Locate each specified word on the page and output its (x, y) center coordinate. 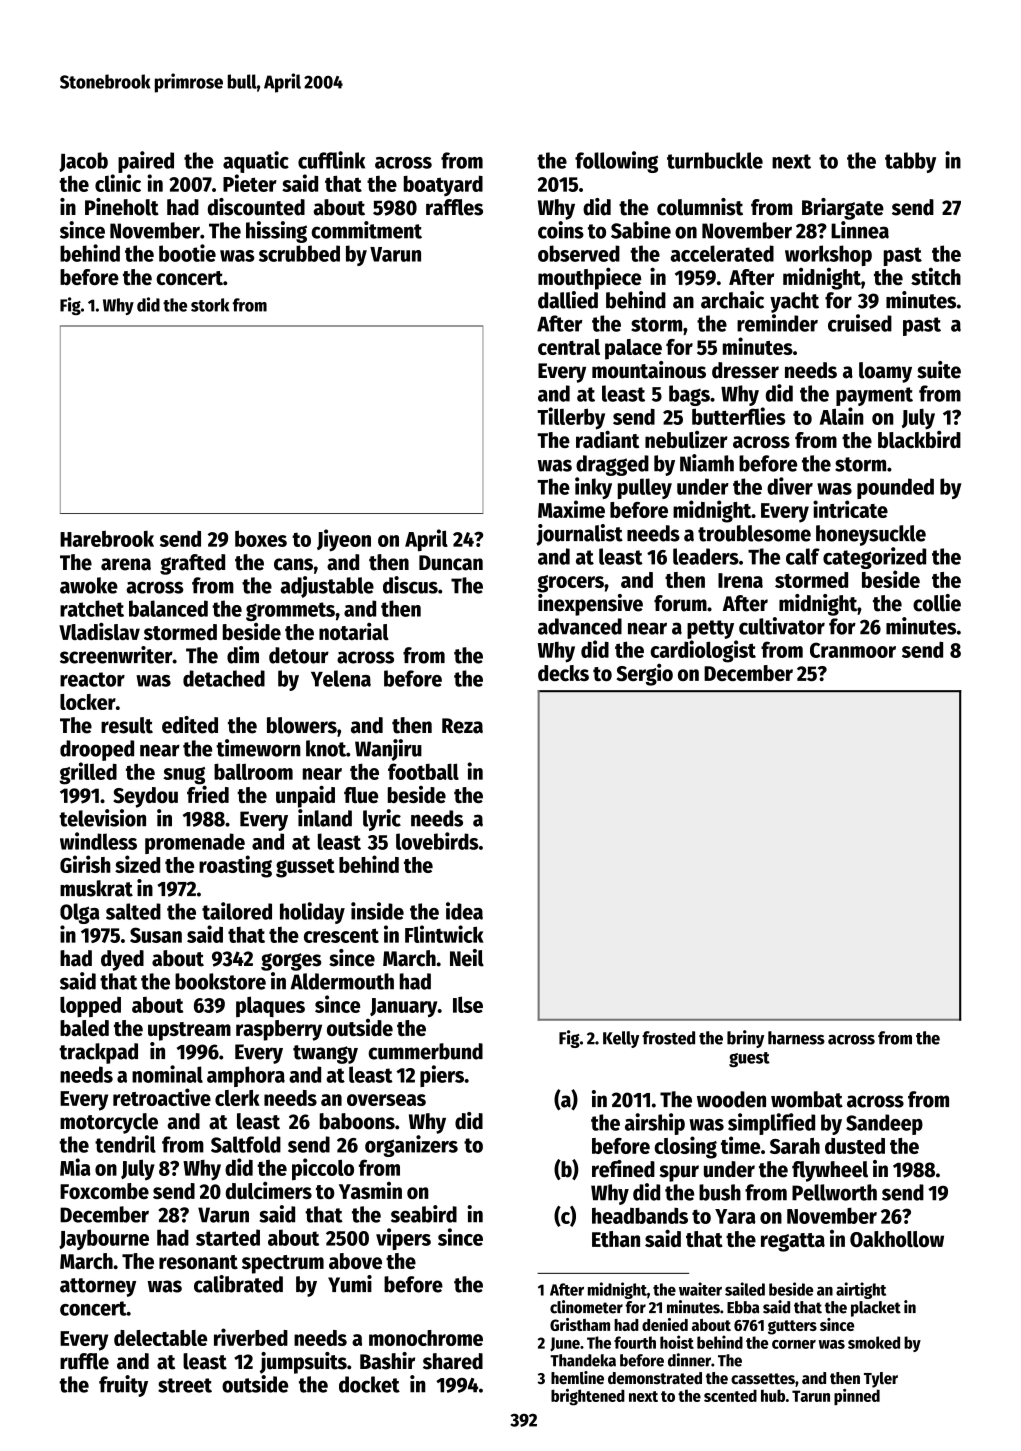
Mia (75, 1167)
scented (730, 1395)
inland (325, 818)
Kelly (621, 1039)
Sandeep (884, 1124)
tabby (910, 162)
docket (369, 1384)
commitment (366, 230)
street (185, 1385)
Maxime (571, 509)
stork (210, 305)
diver (790, 486)
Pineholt (122, 207)
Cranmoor (853, 650)
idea (464, 911)
